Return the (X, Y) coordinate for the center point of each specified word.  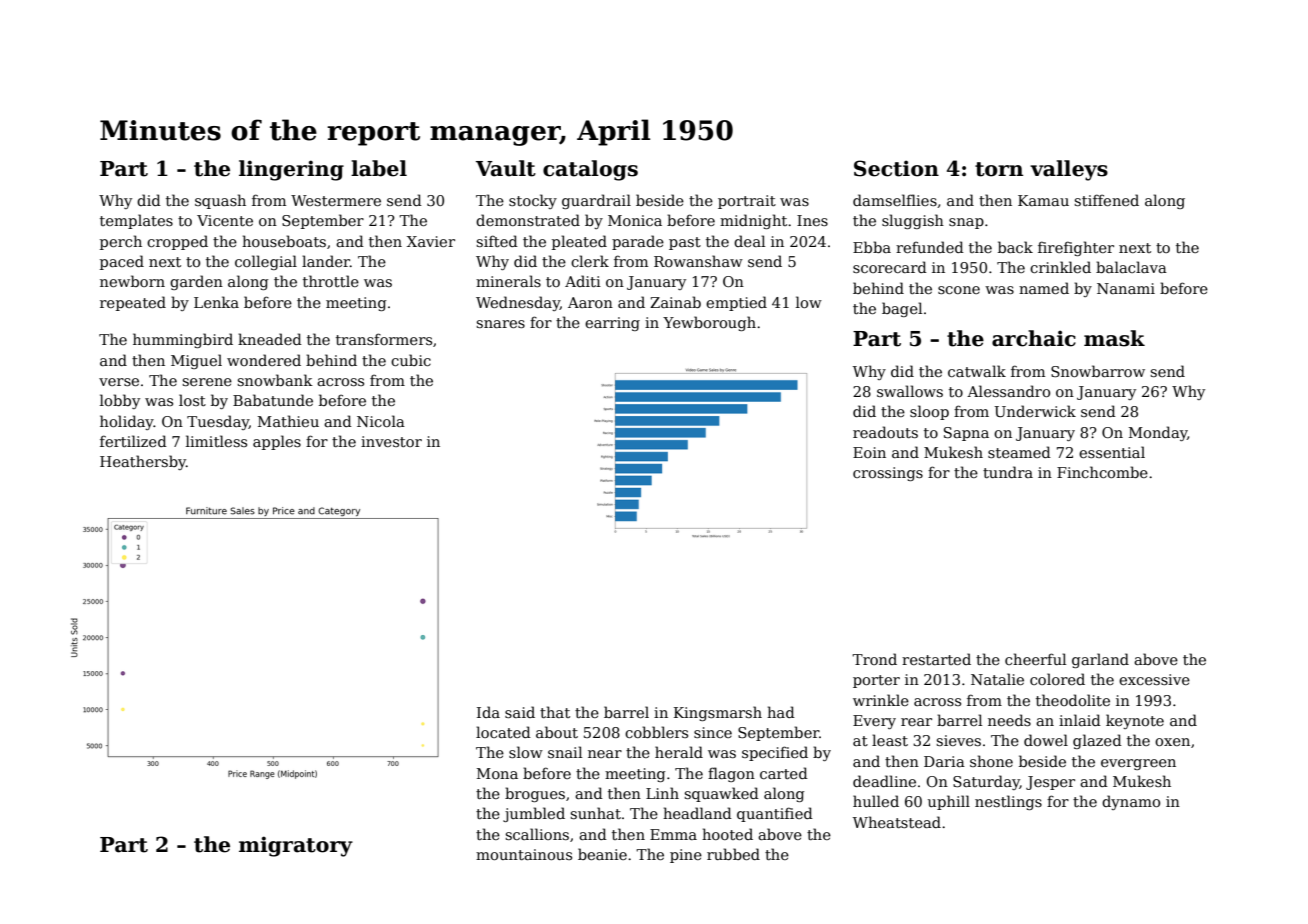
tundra (1008, 472)
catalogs (590, 170)
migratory (296, 846)
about (557, 732)
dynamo (1131, 802)
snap (966, 223)
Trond (874, 659)
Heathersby (143, 462)
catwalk (977, 371)
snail (565, 752)
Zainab (675, 302)
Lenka (216, 302)
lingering (291, 170)
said (520, 712)
